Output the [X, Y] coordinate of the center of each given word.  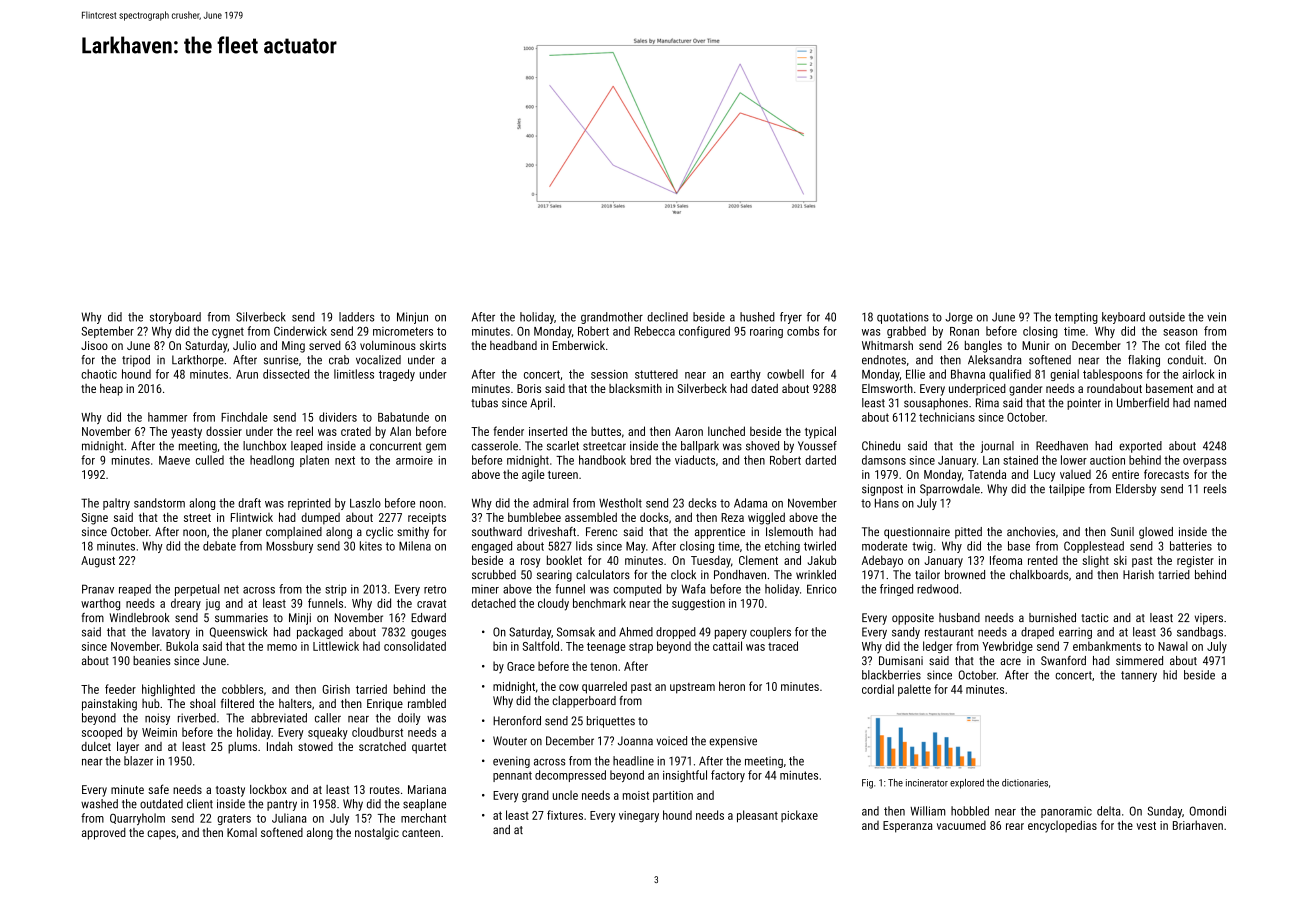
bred [641, 460]
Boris [529, 388]
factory [728, 776]
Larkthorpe [198, 361]
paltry [116, 504]
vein [1216, 317]
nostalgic [377, 834]
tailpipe [1067, 490]
